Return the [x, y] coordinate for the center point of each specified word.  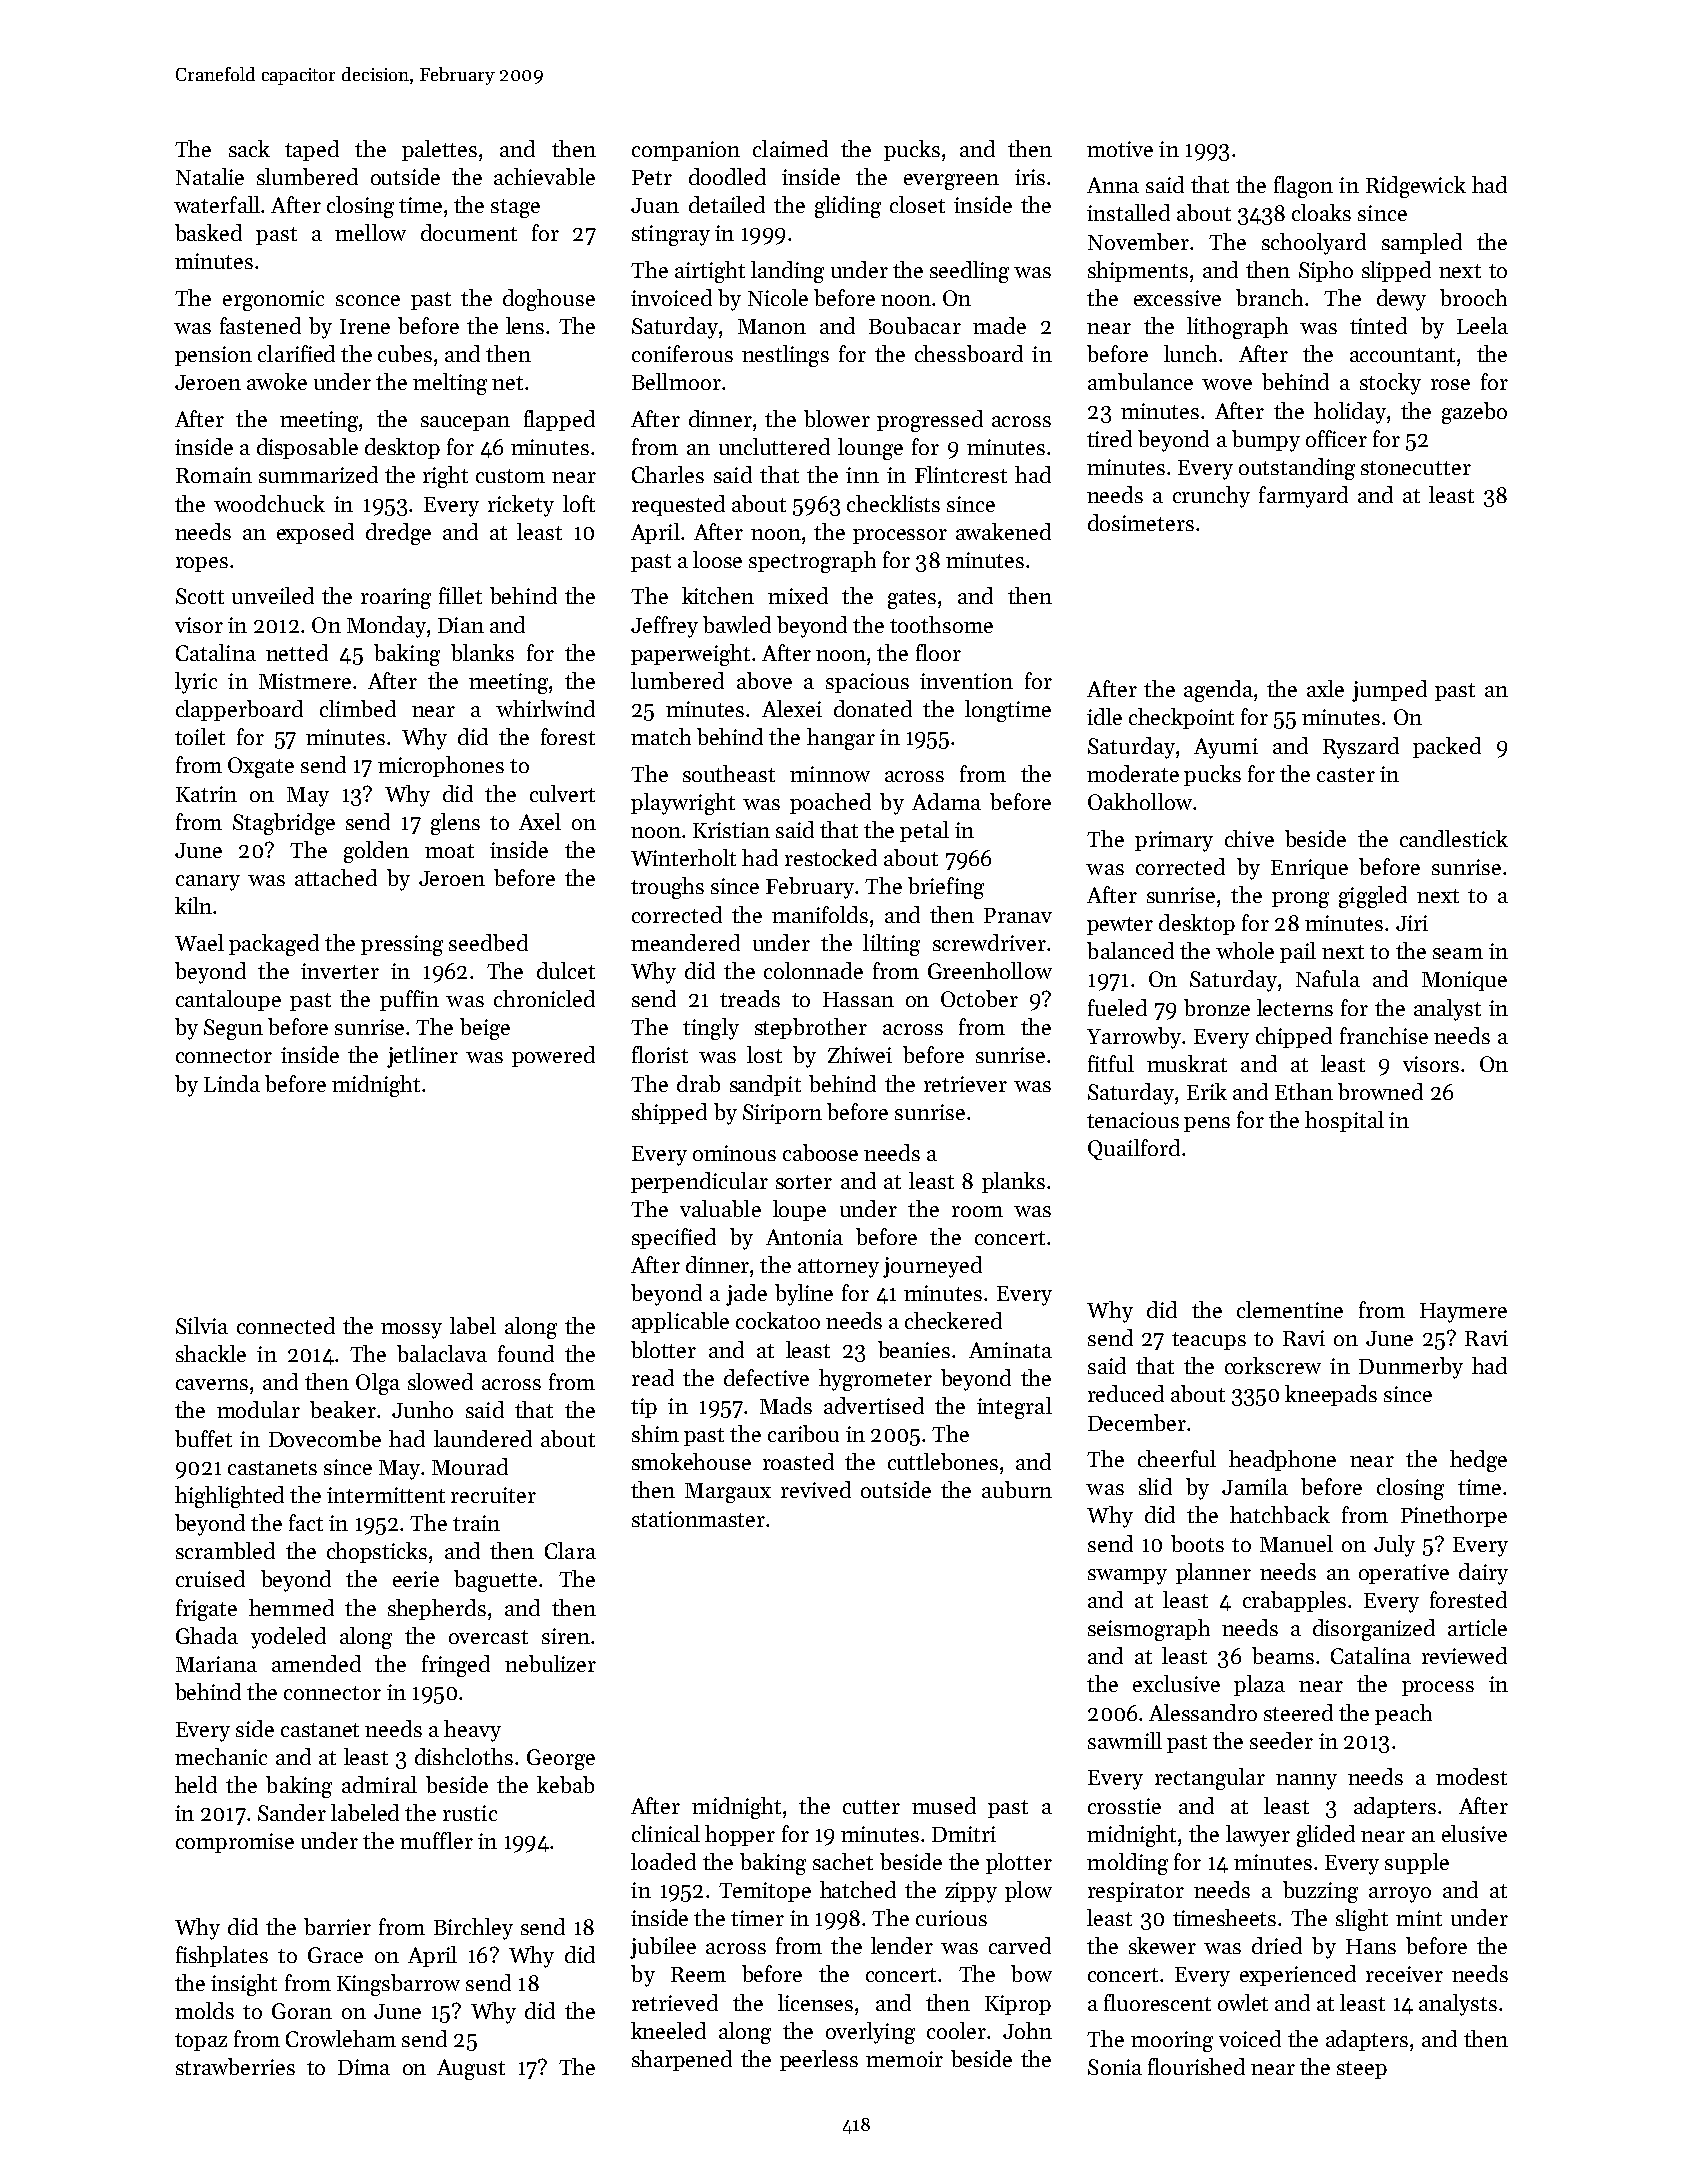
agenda [1218, 691]
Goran [302, 2011]
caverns [212, 1384]
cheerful [1177, 1458]
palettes [439, 150]
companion [686, 151]
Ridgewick [1416, 187]
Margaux [728, 1493]
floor [938, 652]
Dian [461, 625]
